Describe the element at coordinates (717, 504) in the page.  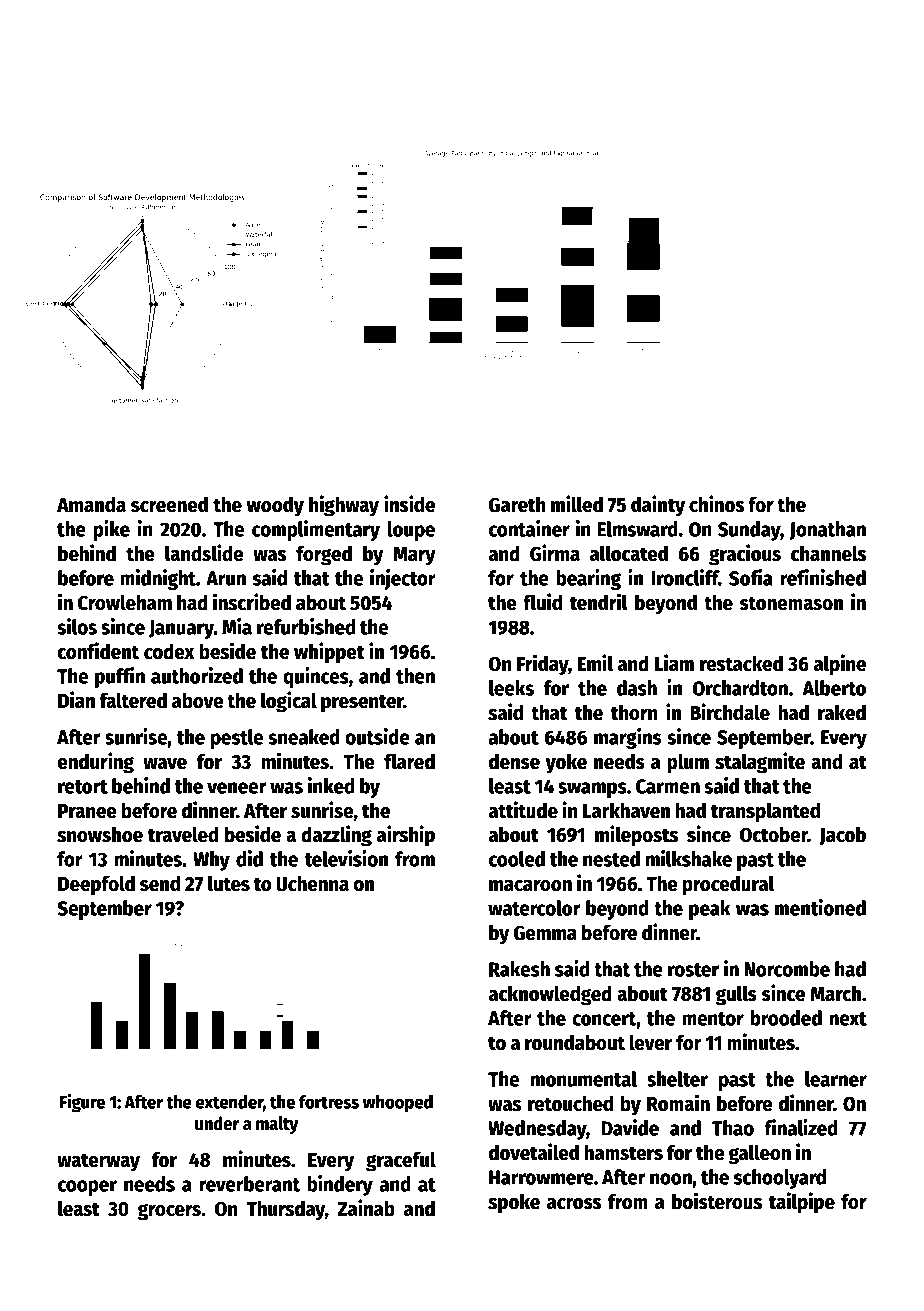
I see `chinos` at that location.
